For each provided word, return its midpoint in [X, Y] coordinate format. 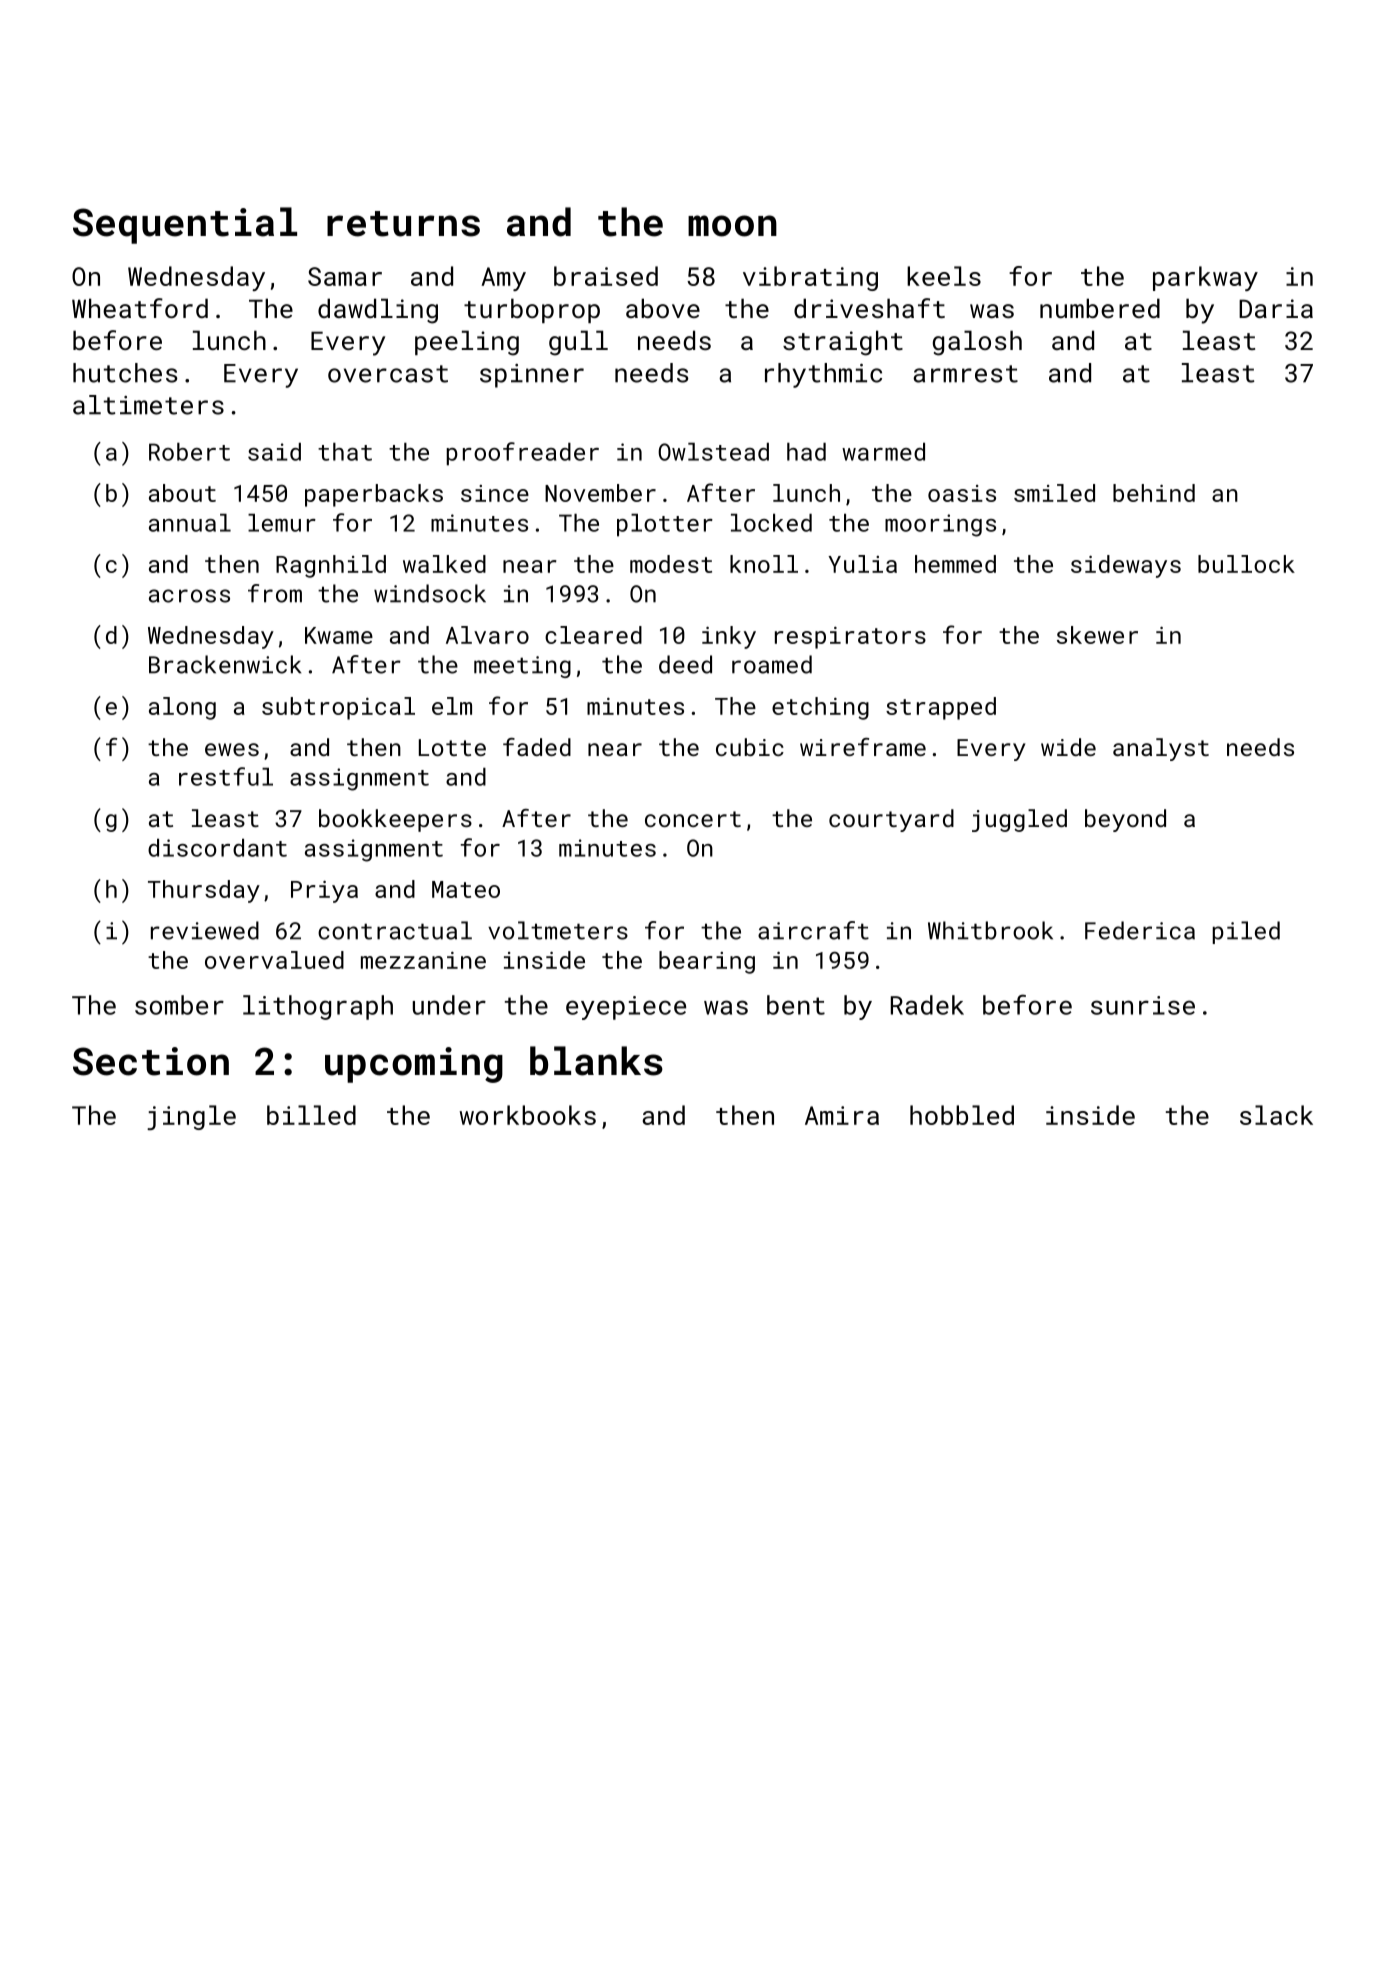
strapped [941, 708]
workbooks [527, 1115]
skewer [1097, 635]
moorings [940, 525]
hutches [125, 373]
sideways [1126, 566]
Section [151, 1061]
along [182, 708]
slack [1276, 1115]
